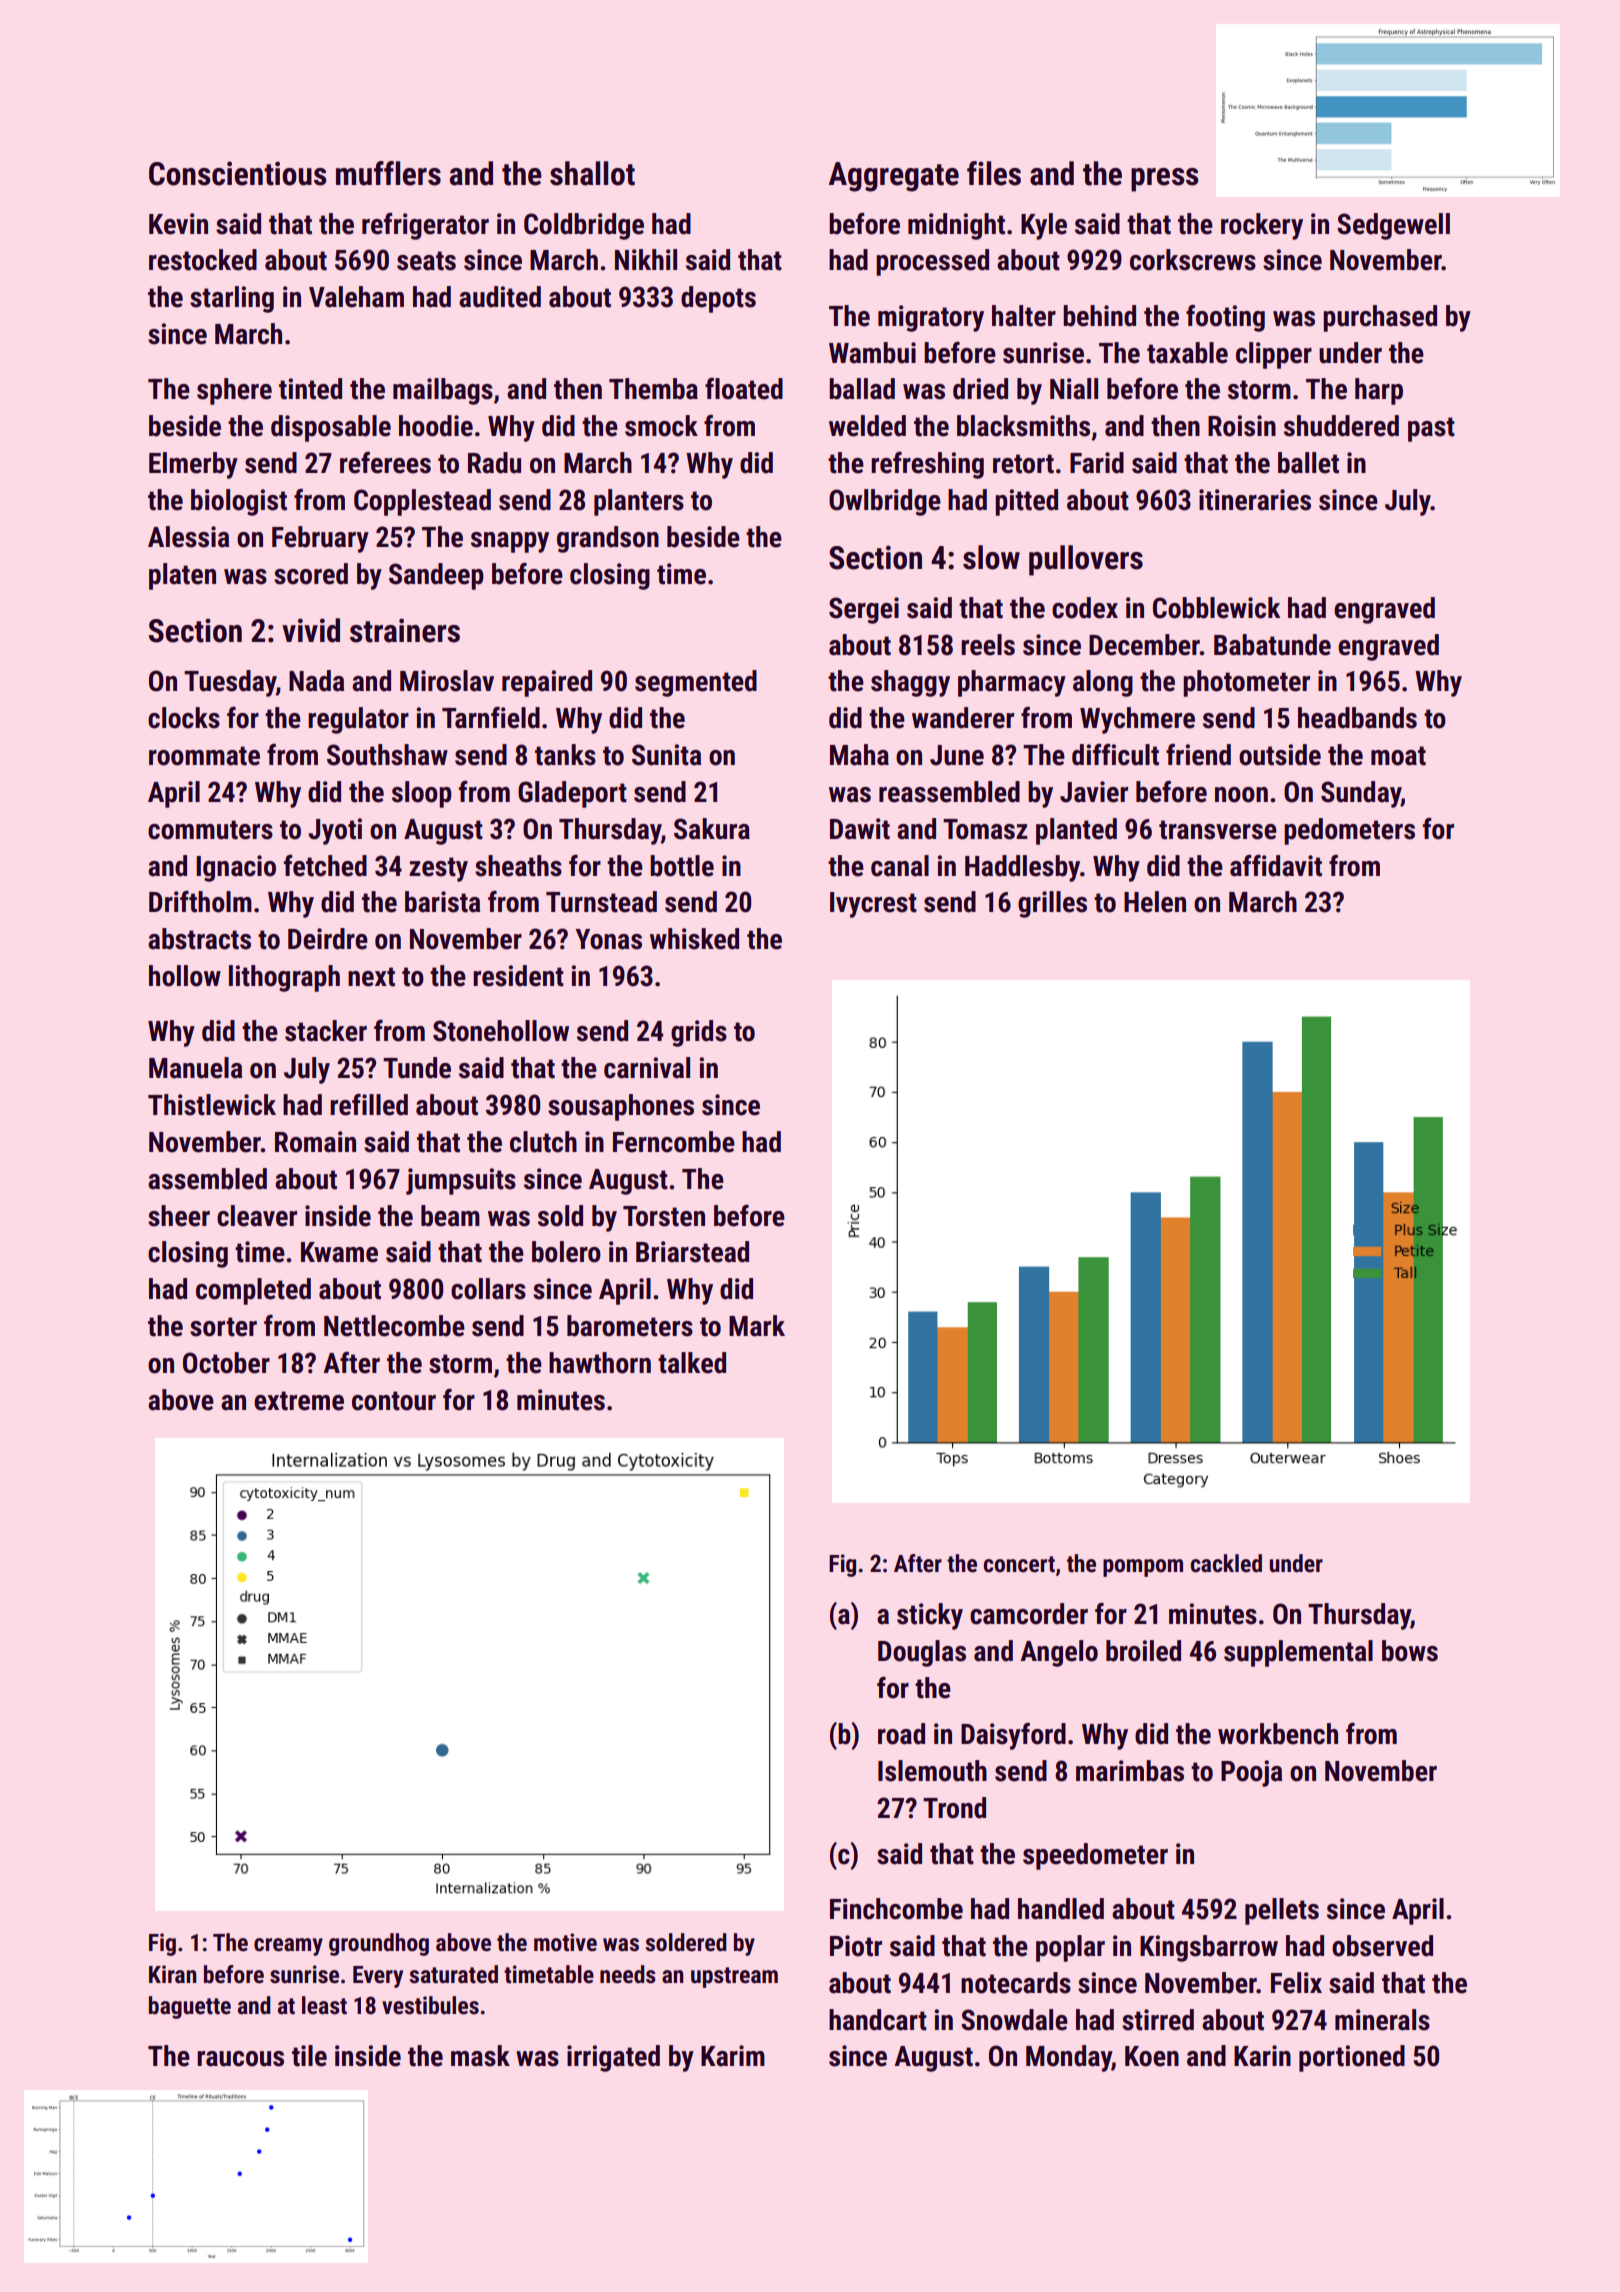  What do you see at coordinates (234, 391) in the screenshot?
I see `sphere` at bounding box center [234, 391].
